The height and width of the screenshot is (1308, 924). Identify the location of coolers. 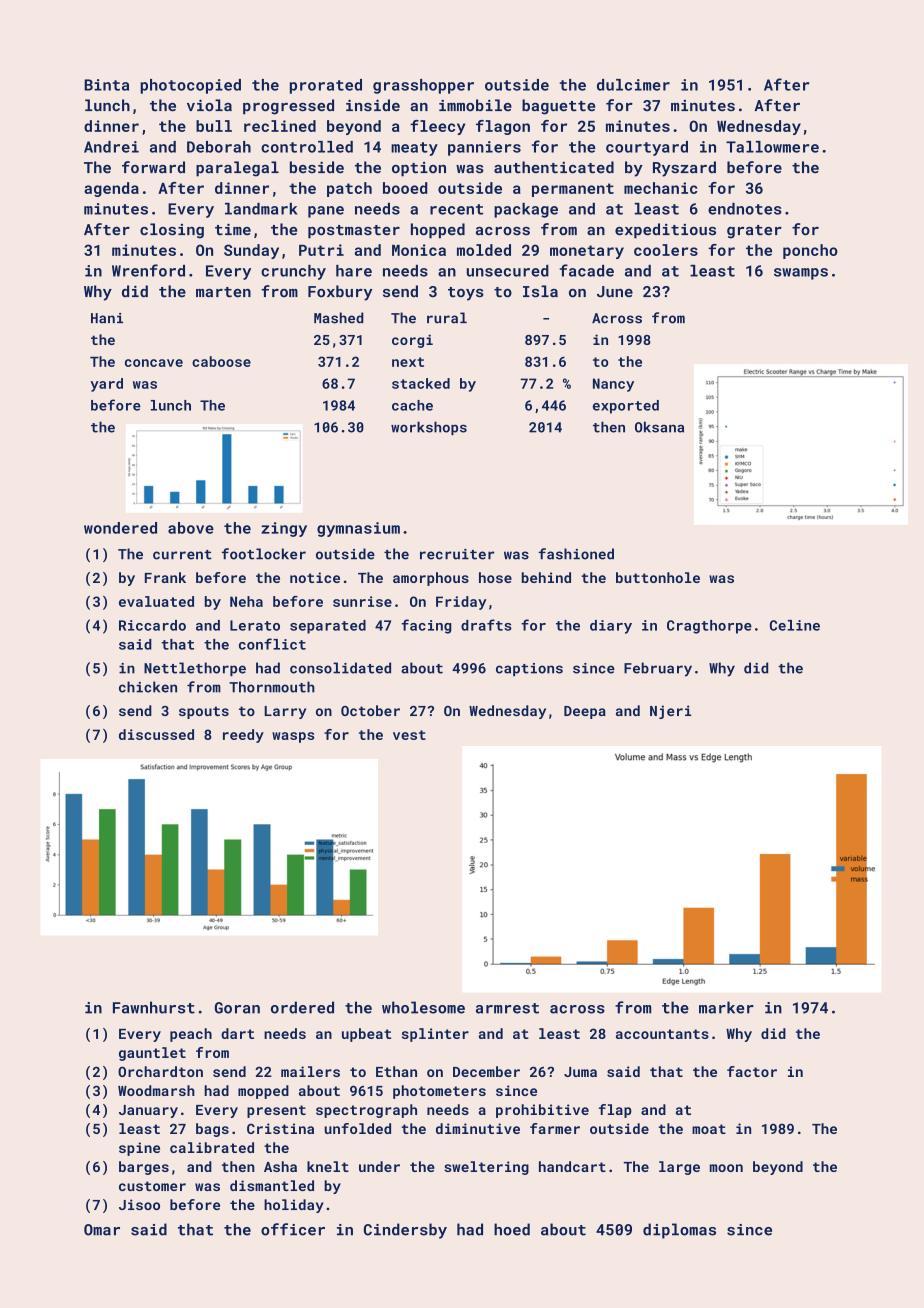
(666, 250).
